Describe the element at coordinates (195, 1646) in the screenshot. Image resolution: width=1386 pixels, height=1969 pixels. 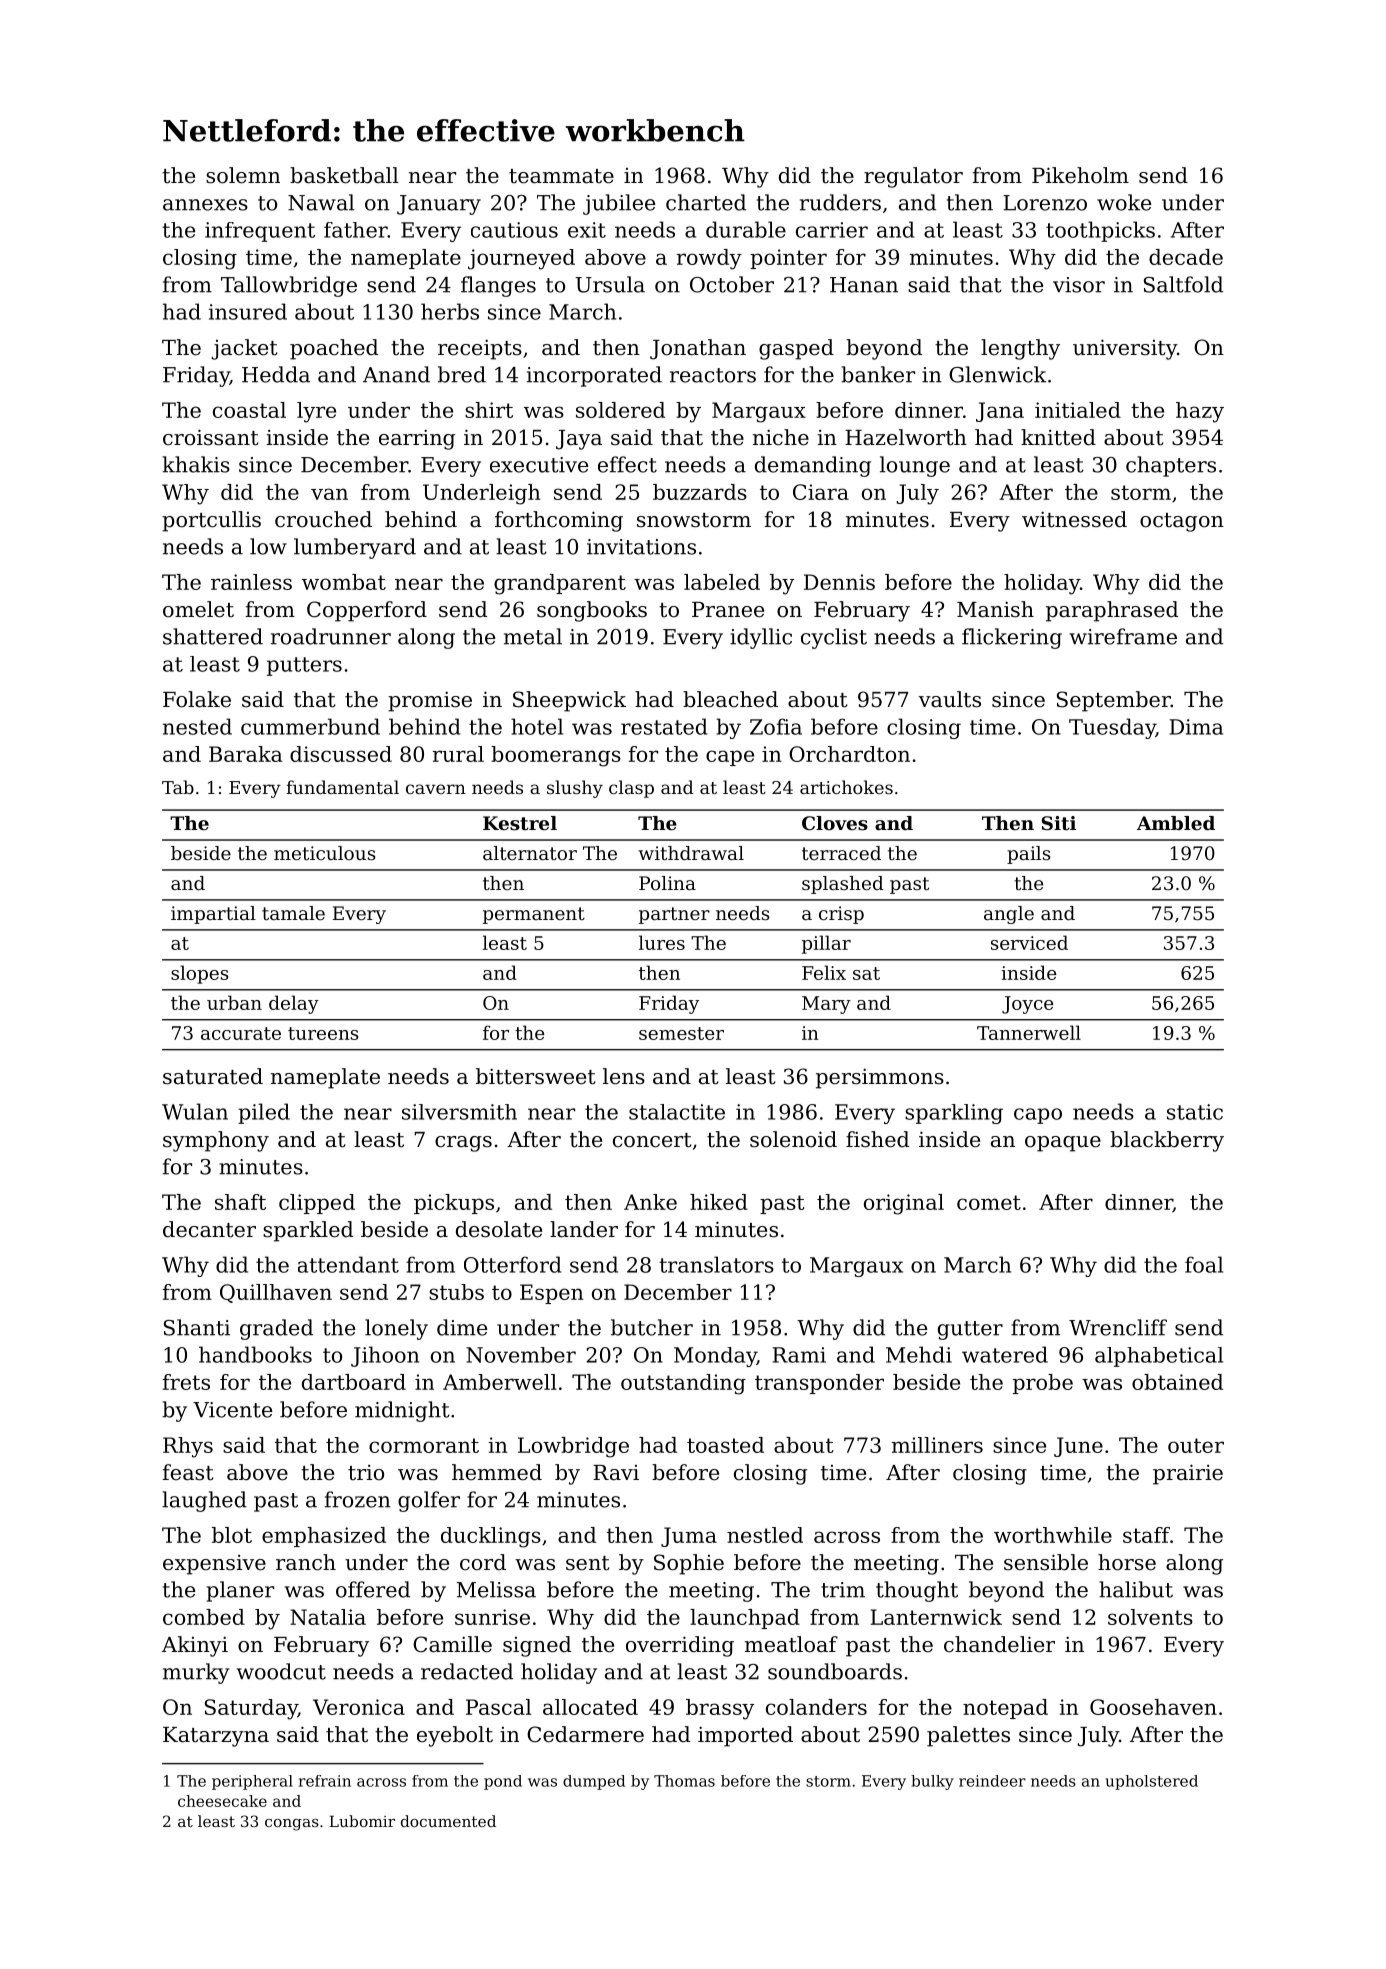
I see `Akinyi` at that location.
